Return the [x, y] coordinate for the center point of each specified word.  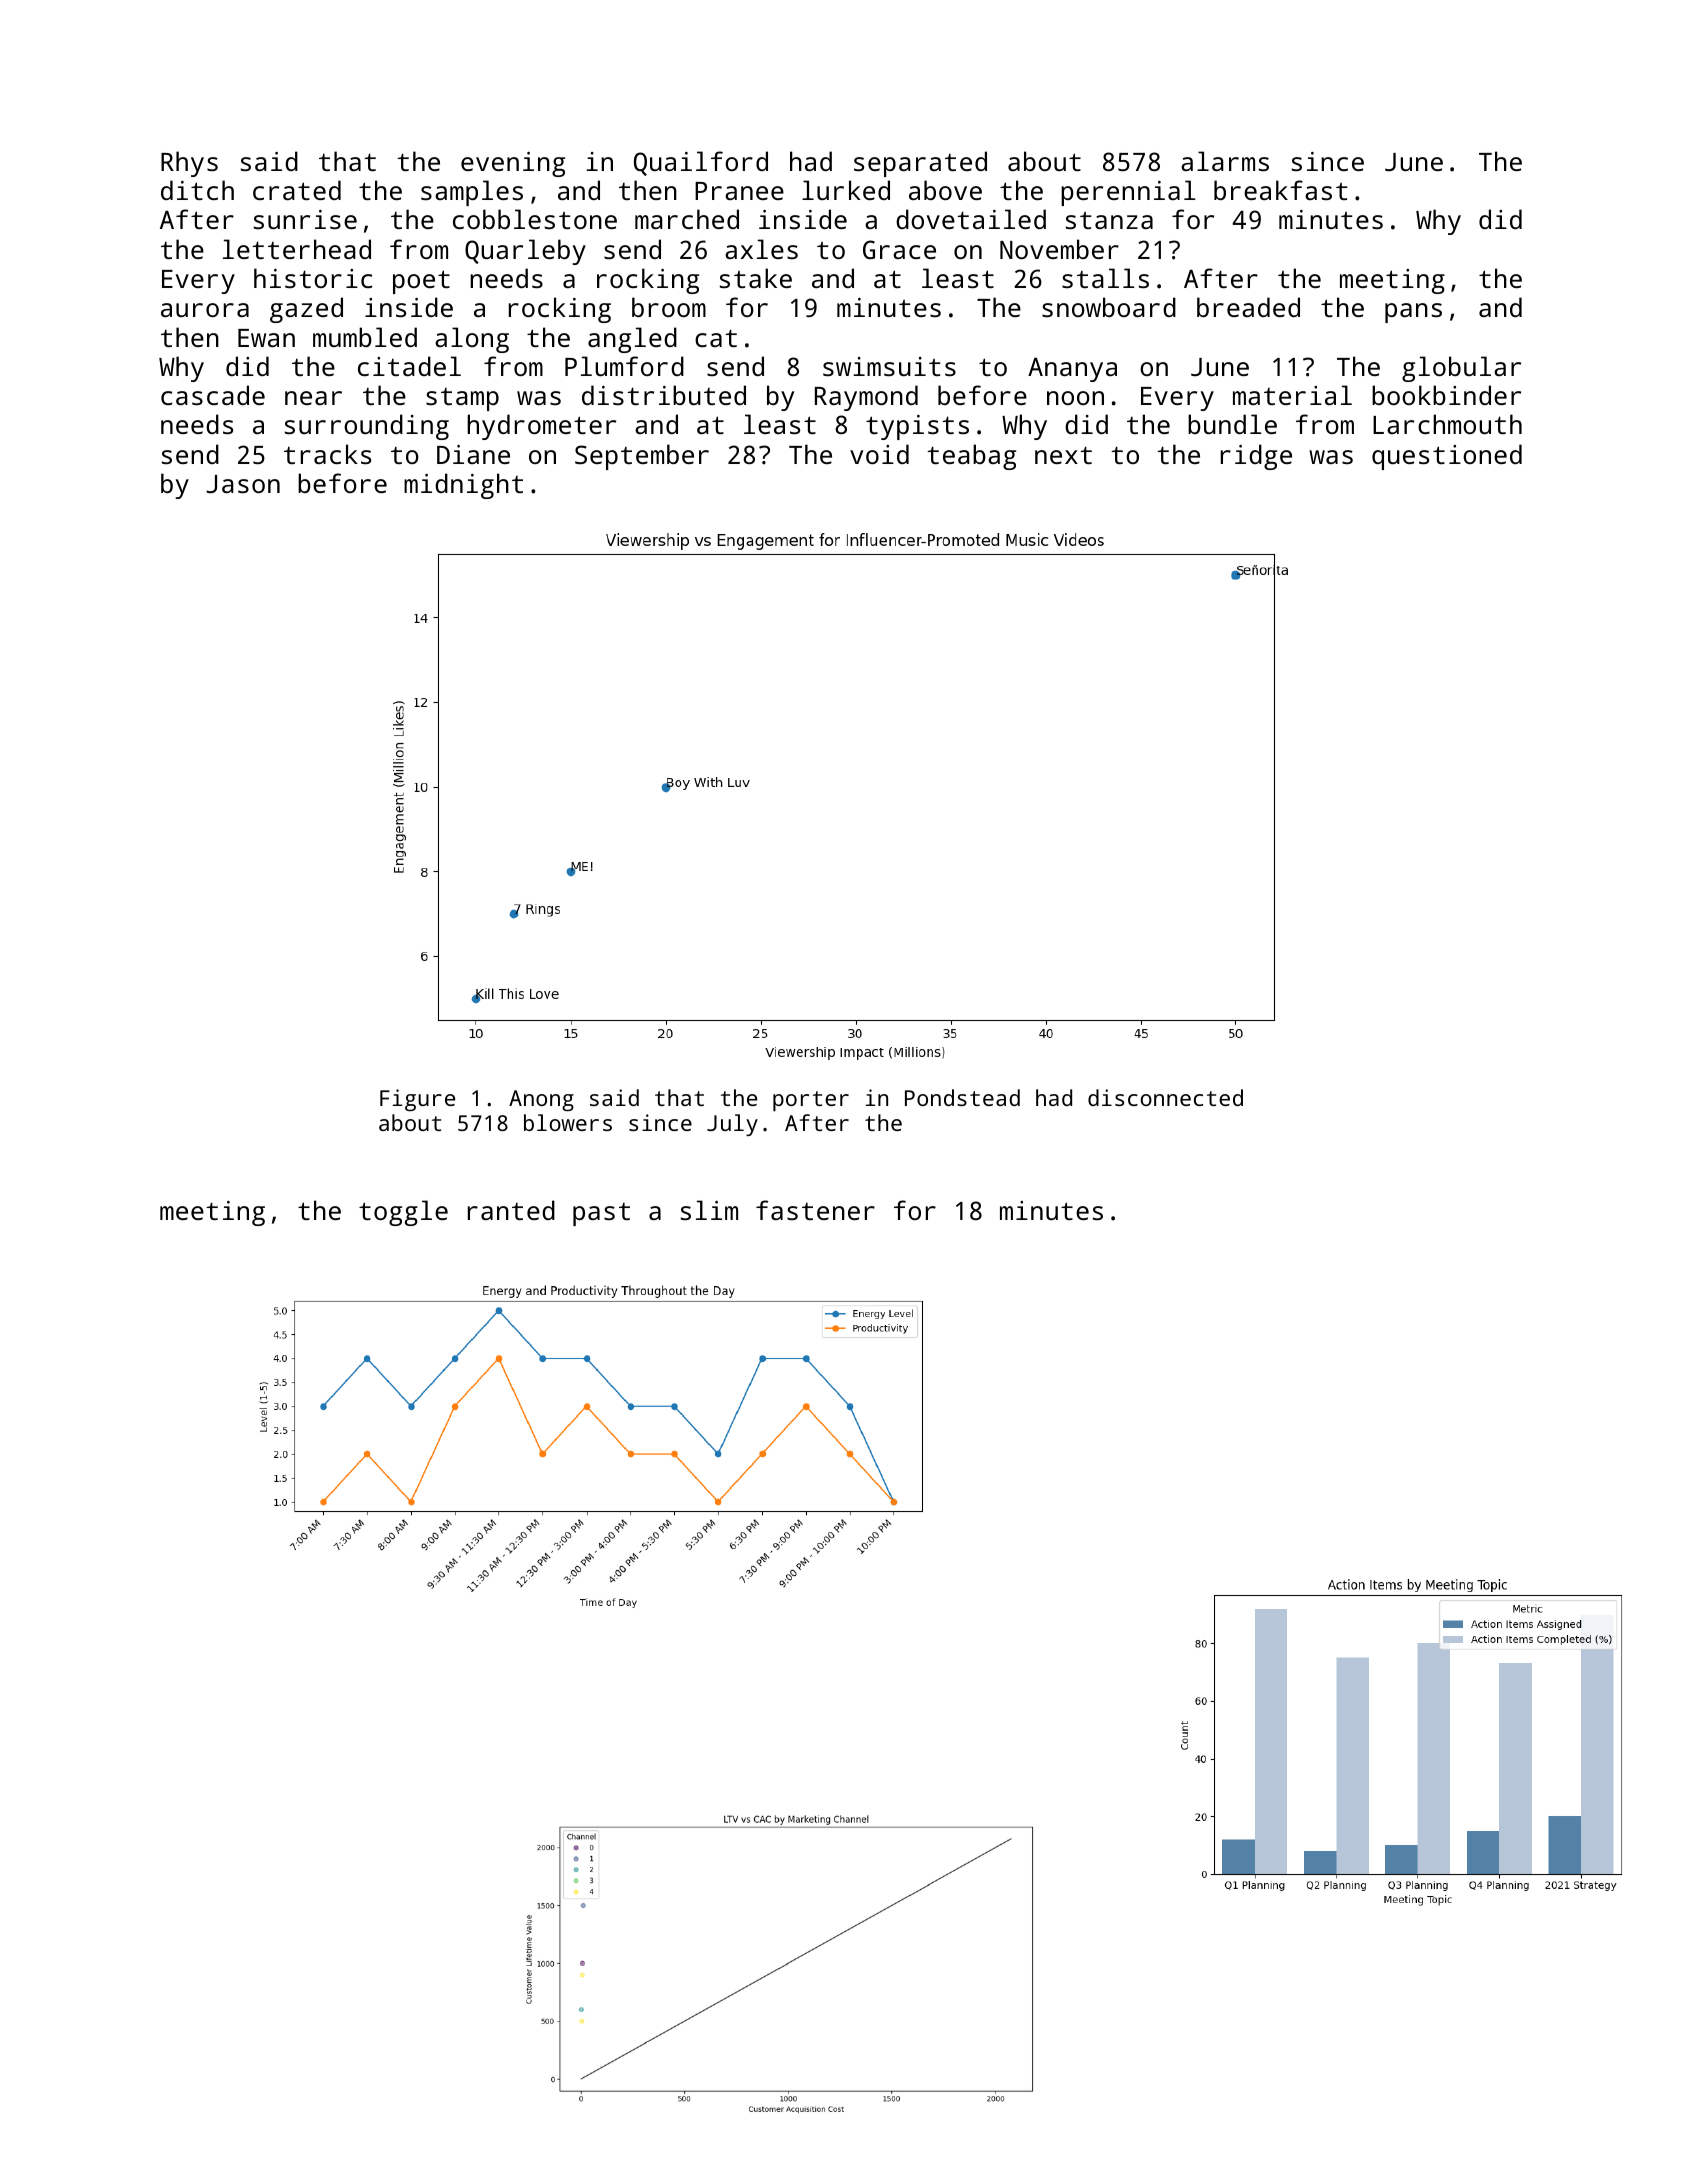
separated [920, 164]
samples [472, 193]
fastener [815, 1210]
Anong [541, 1100]
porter [811, 1101]
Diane [473, 454]
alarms [1225, 161]
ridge [1256, 457]
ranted [511, 1210]
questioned [1447, 457]
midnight [463, 486]
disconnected [1165, 1097]
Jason [243, 484]
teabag [971, 457]
